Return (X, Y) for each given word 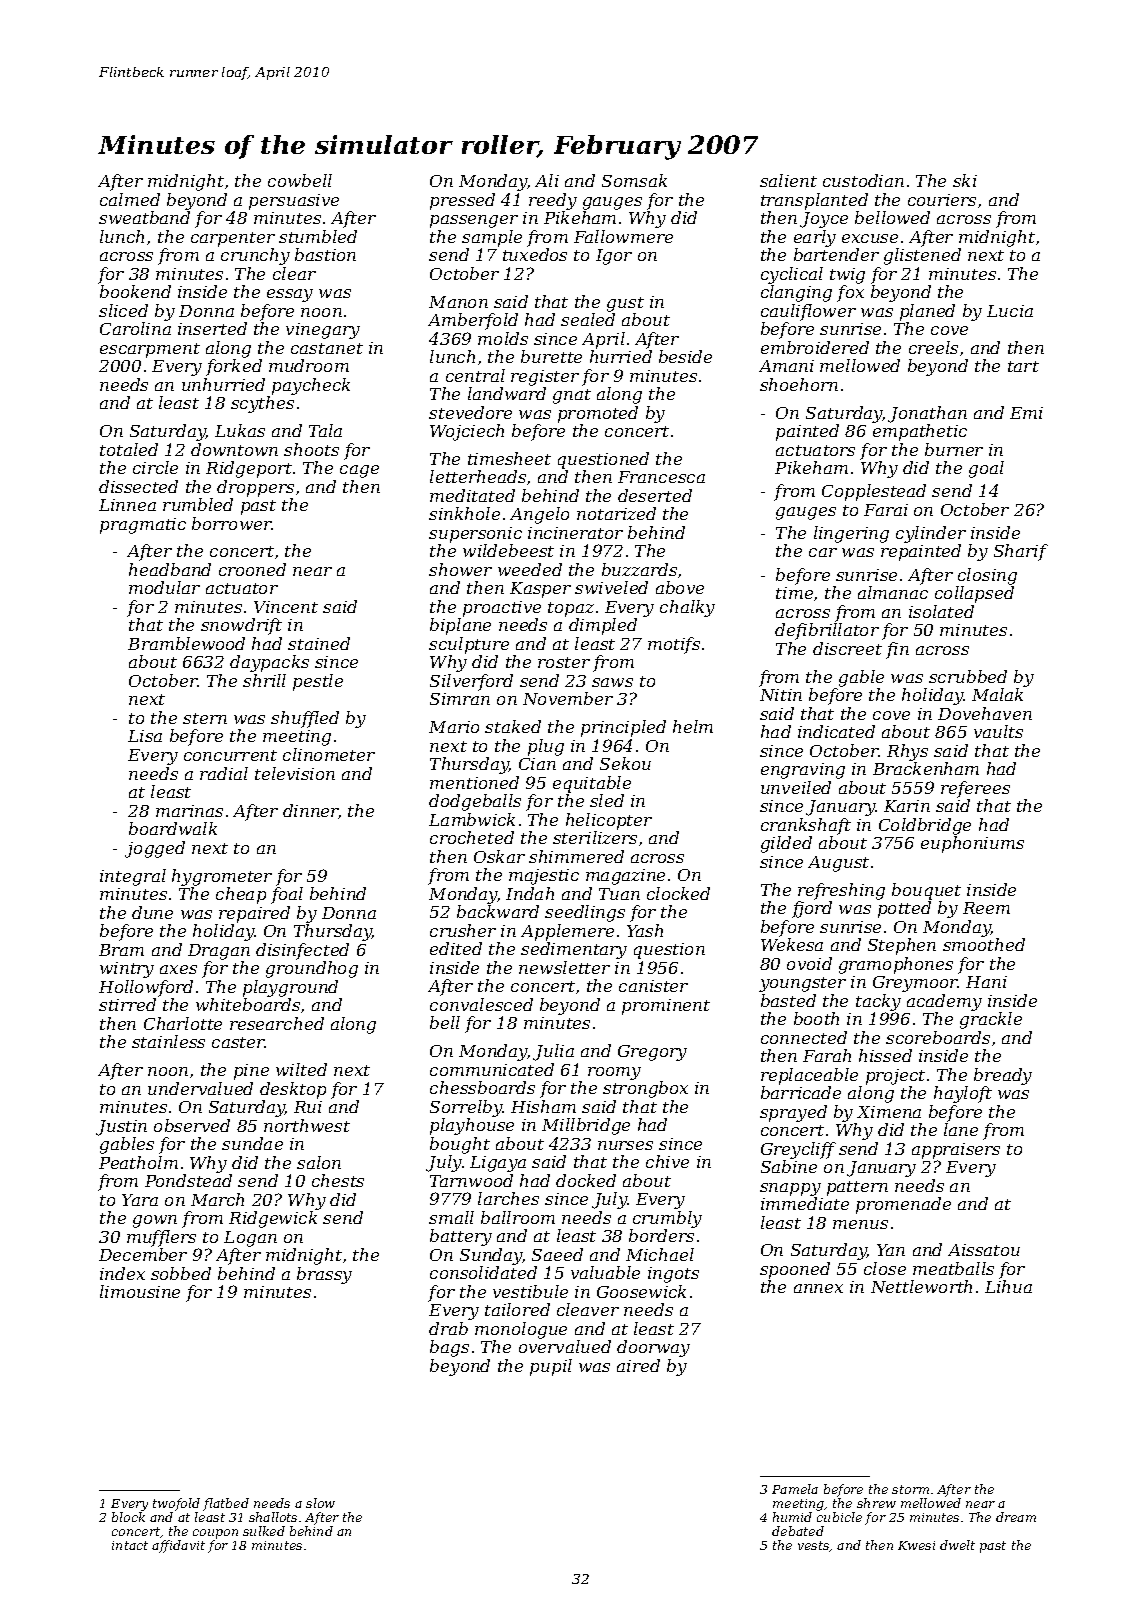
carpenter (233, 239)
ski (965, 180)
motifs (674, 645)
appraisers (956, 1151)
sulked (264, 1531)
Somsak (634, 180)
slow (320, 1503)
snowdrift (241, 626)
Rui (308, 1107)
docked (586, 1180)
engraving (803, 771)
